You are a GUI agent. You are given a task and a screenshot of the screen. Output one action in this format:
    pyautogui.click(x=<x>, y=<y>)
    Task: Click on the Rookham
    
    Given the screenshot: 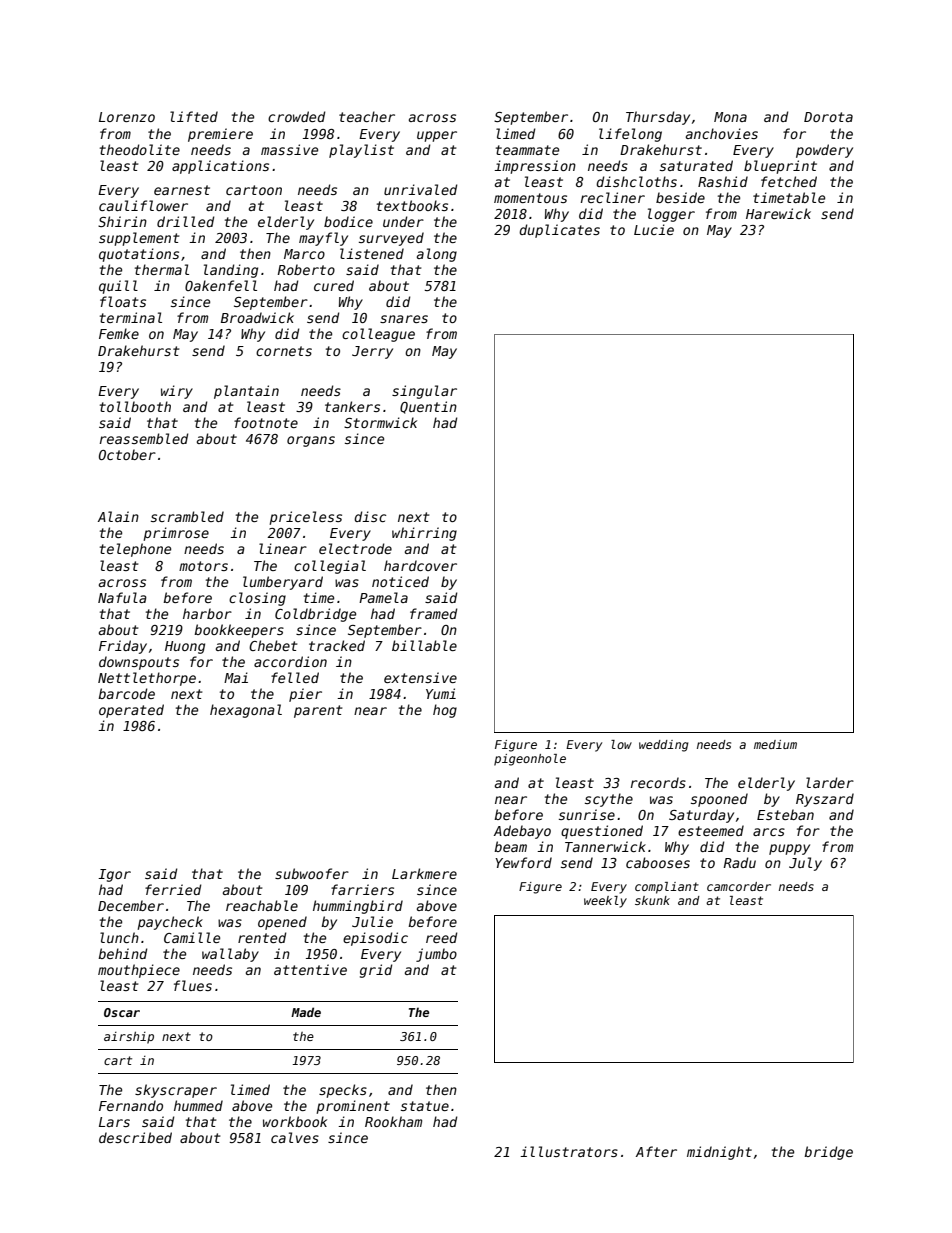 What is the action you would take?
    pyautogui.click(x=393, y=1121)
